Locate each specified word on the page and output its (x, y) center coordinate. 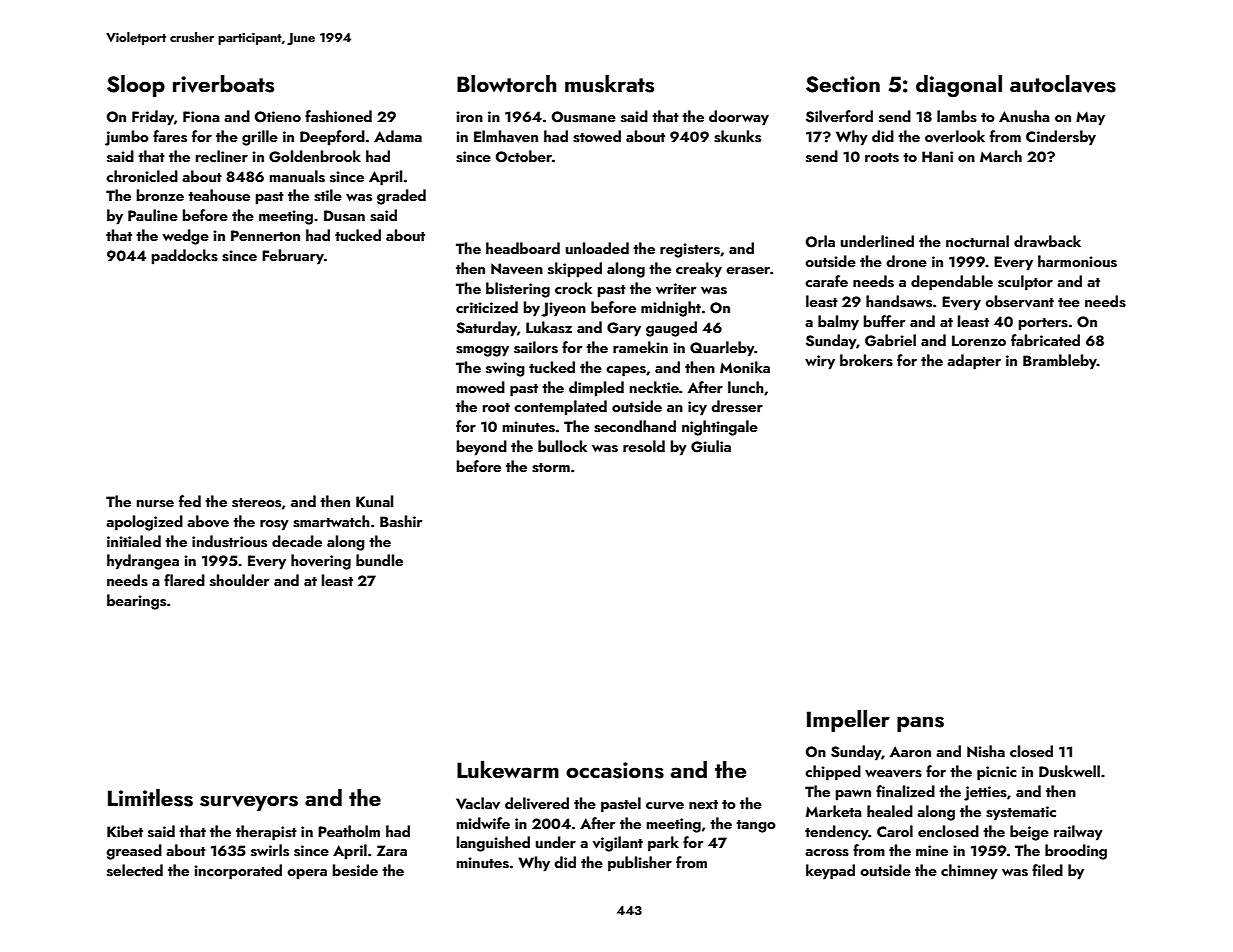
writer (676, 288)
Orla (820, 241)
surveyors (249, 803)
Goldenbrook (315, 156)
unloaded (597, 248)
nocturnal (977, 241)
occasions (615, 770)
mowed (481, 387)
